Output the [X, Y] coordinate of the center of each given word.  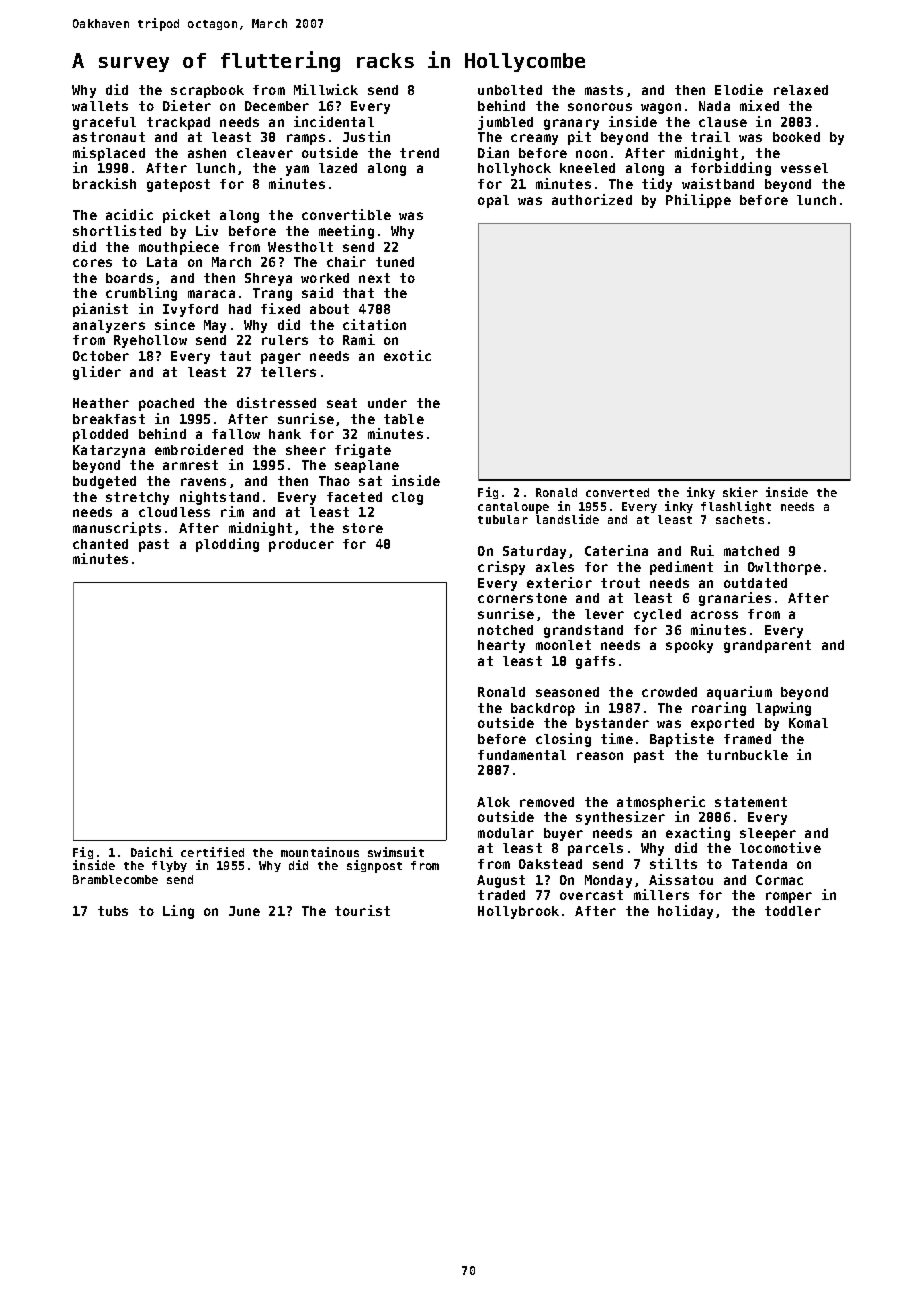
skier [740, 492]
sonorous [600, 107]
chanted [100, 544]
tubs [113, 911]
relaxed [801, 90]
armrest [190, 465]
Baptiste [682, 740]
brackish [104, 183]
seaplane [367, 466]
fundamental [522, 755]
